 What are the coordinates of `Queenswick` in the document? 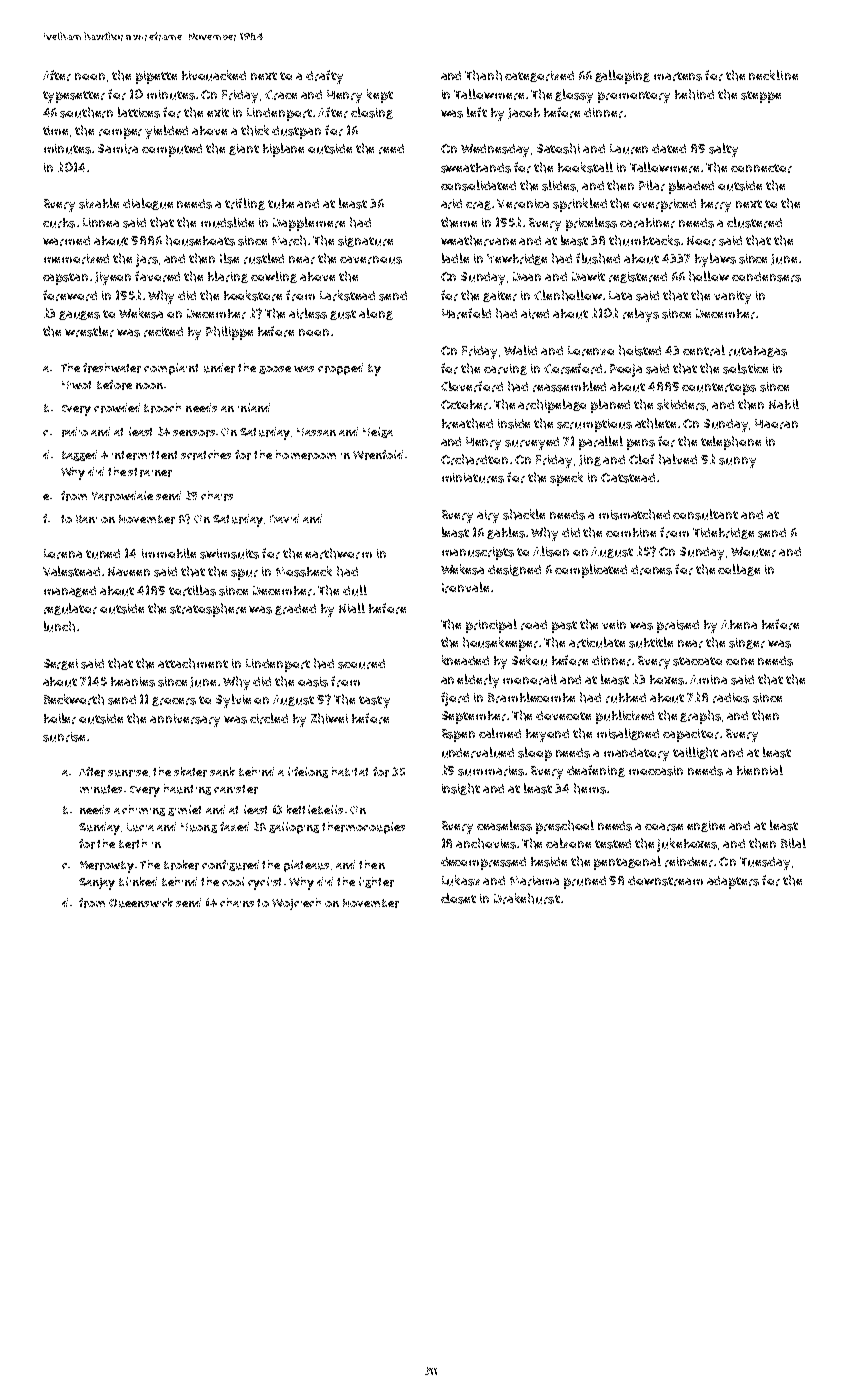 It's located at (141, 903).
